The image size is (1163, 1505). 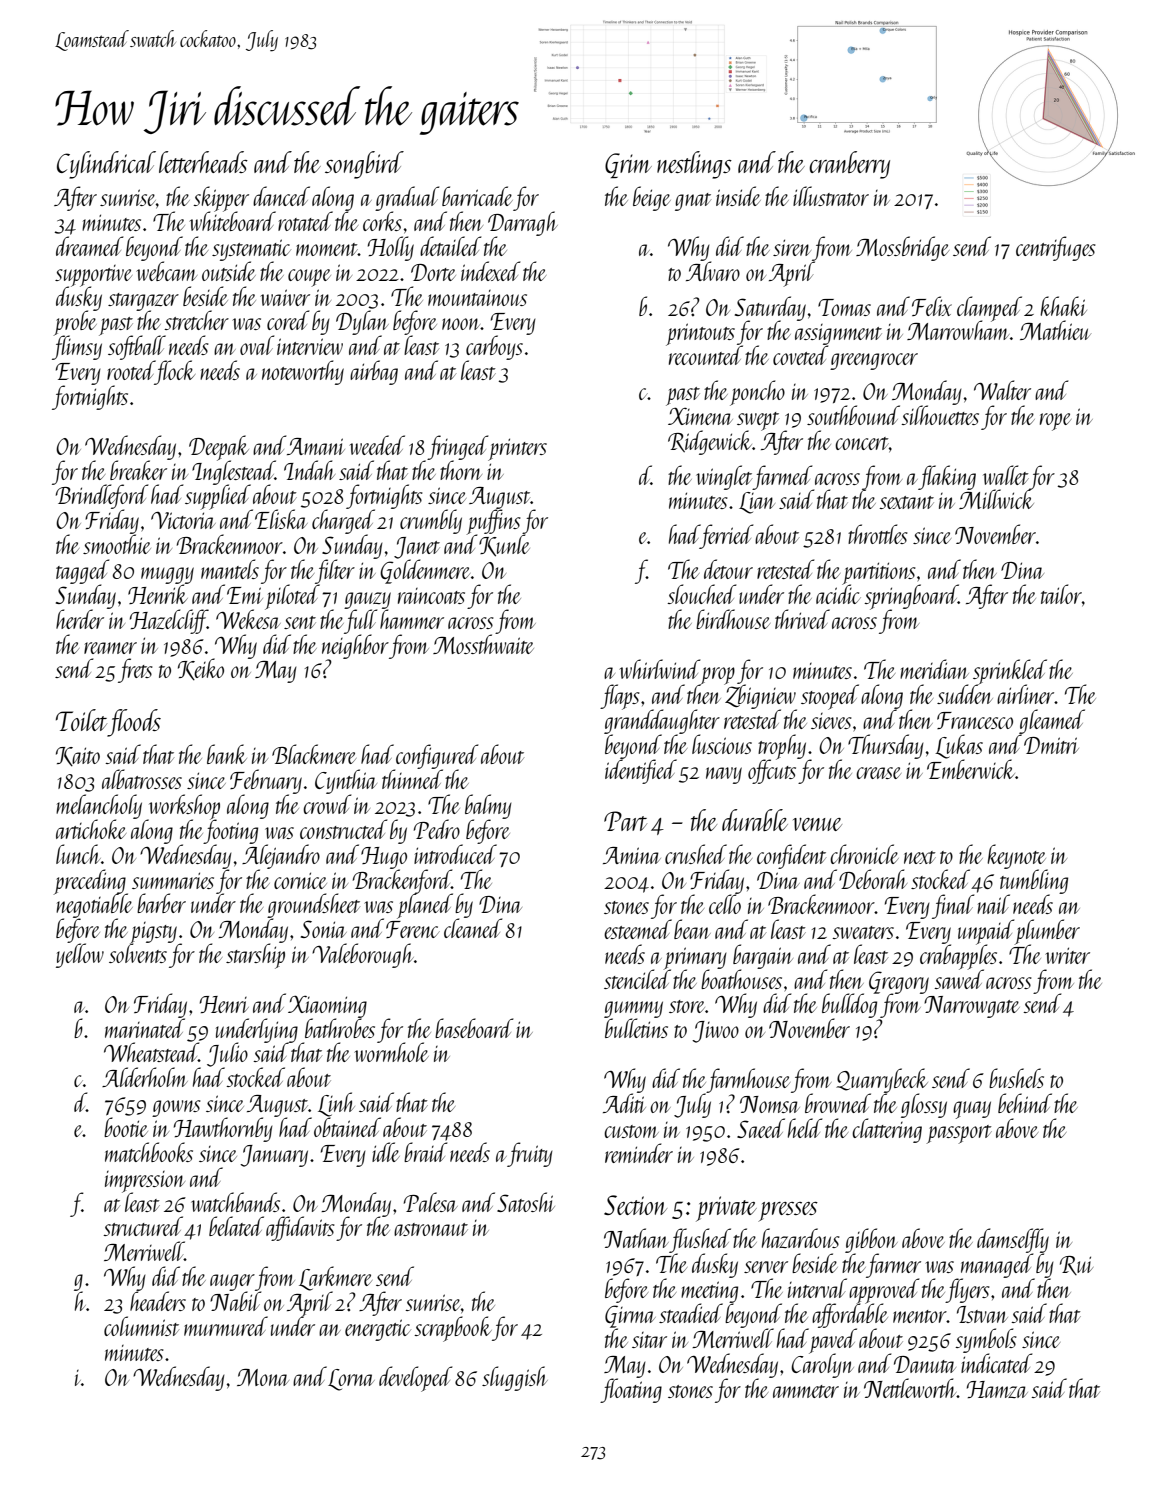 I want to click on Girma, so click(x=630, y=1316).
